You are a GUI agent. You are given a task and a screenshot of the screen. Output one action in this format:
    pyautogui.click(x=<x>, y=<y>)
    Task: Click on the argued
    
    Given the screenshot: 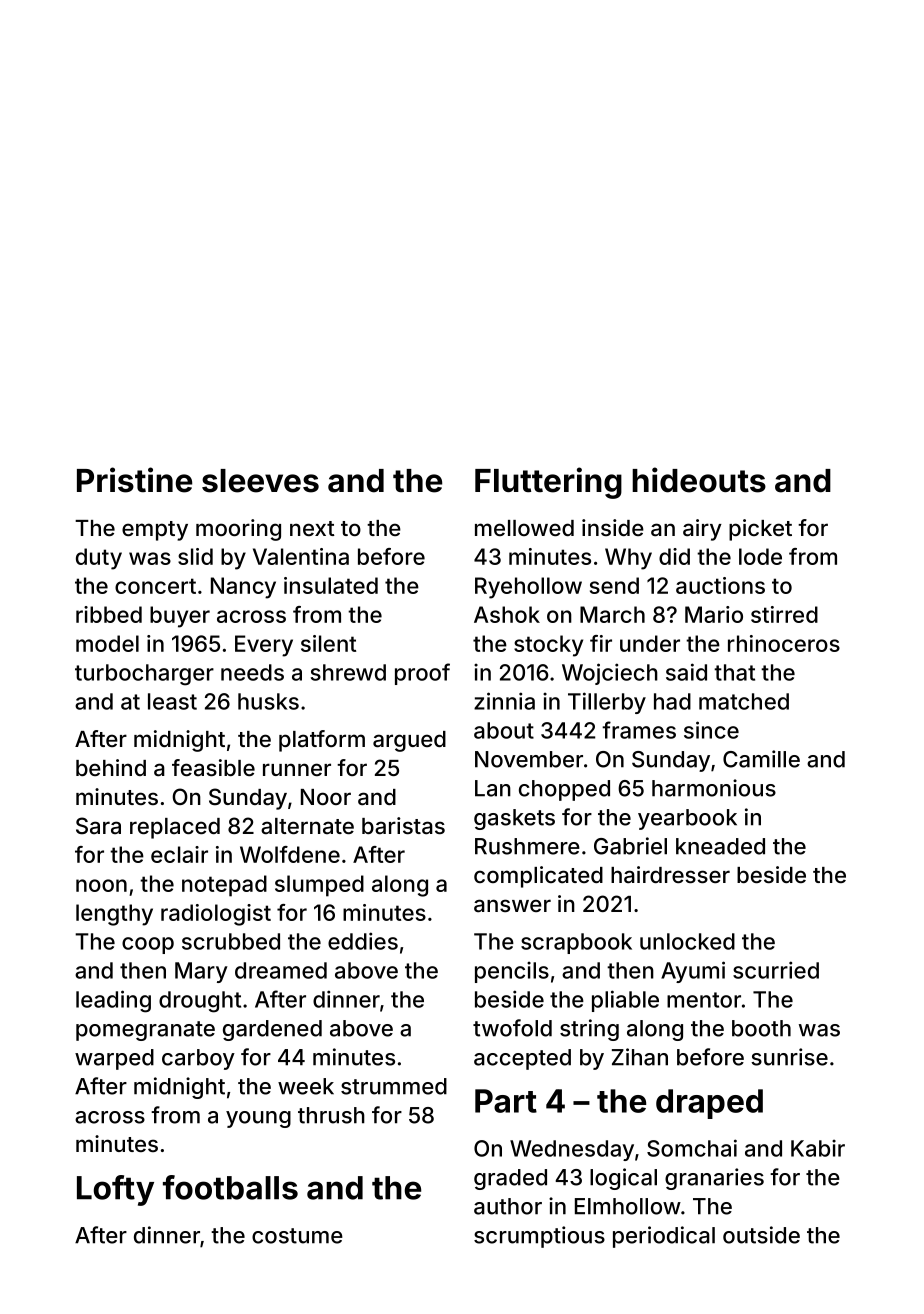 What is the action you would take?
    pyautogui.click(x=409, y=741)
